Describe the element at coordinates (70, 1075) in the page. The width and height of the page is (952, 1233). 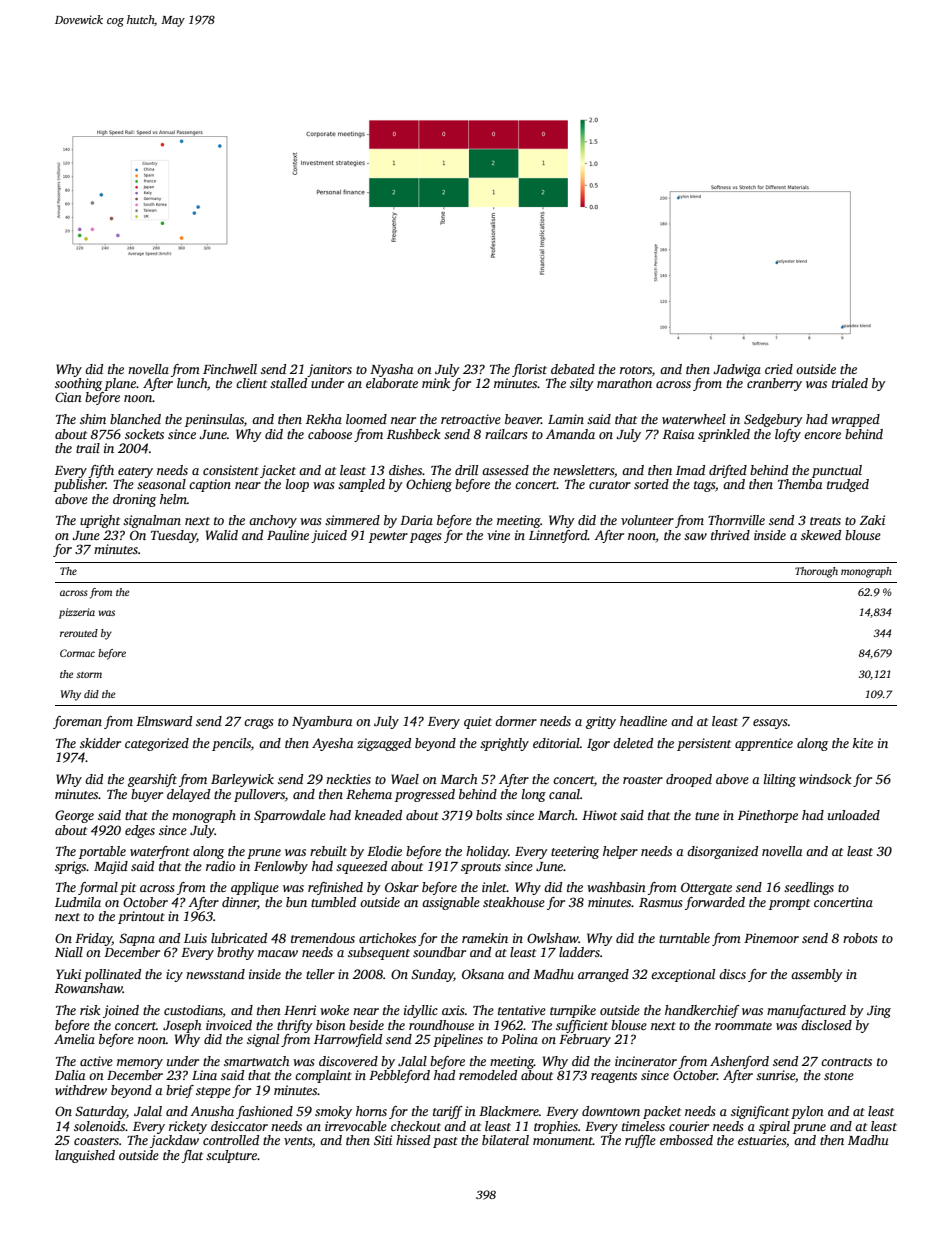
I see `Dalia` at that location.
